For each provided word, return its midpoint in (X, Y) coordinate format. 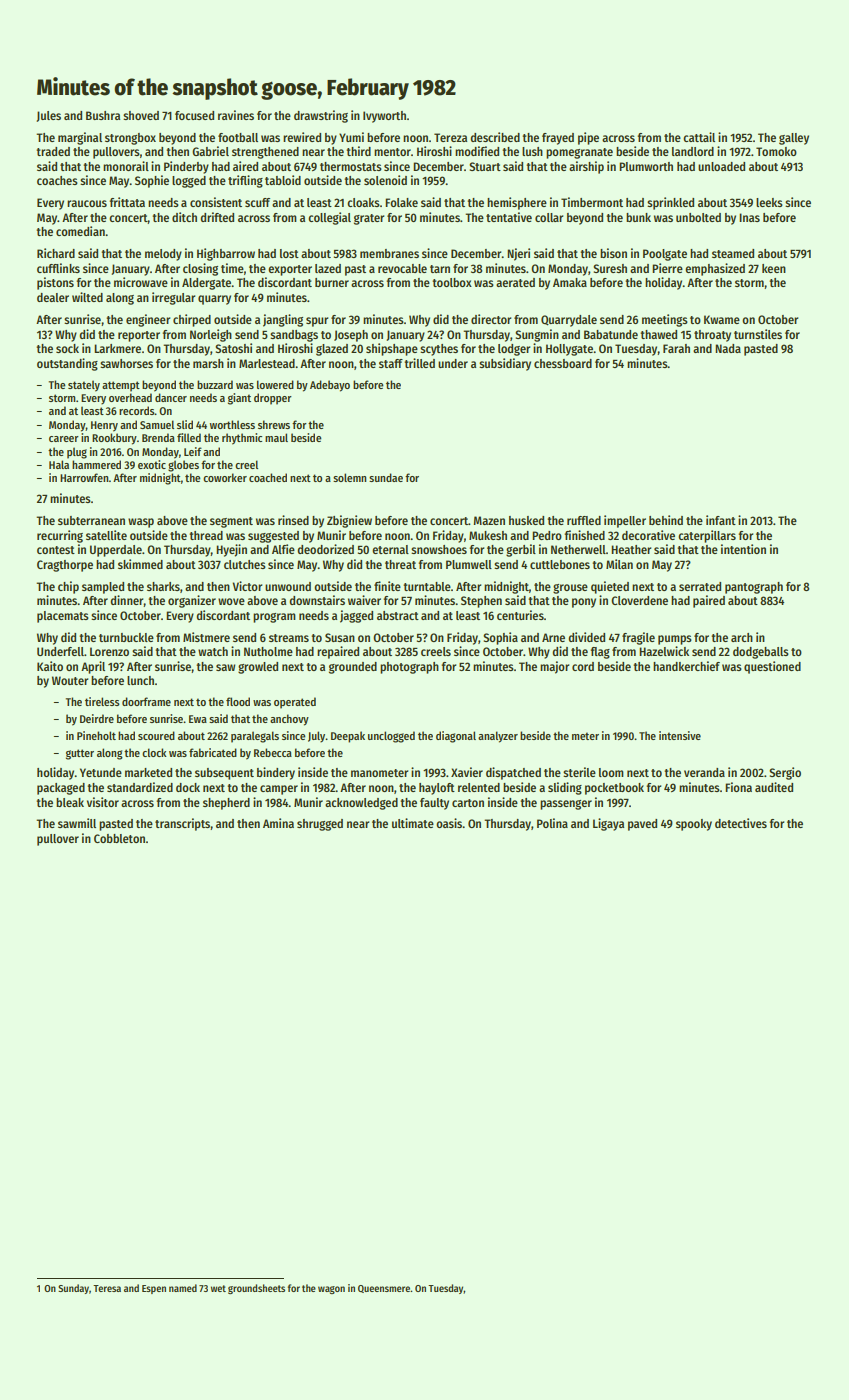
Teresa (107, 1288)
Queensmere (384, 1289)
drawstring (321, 116)
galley (794, 139)
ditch (184, 217)
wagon (331, 1290)
